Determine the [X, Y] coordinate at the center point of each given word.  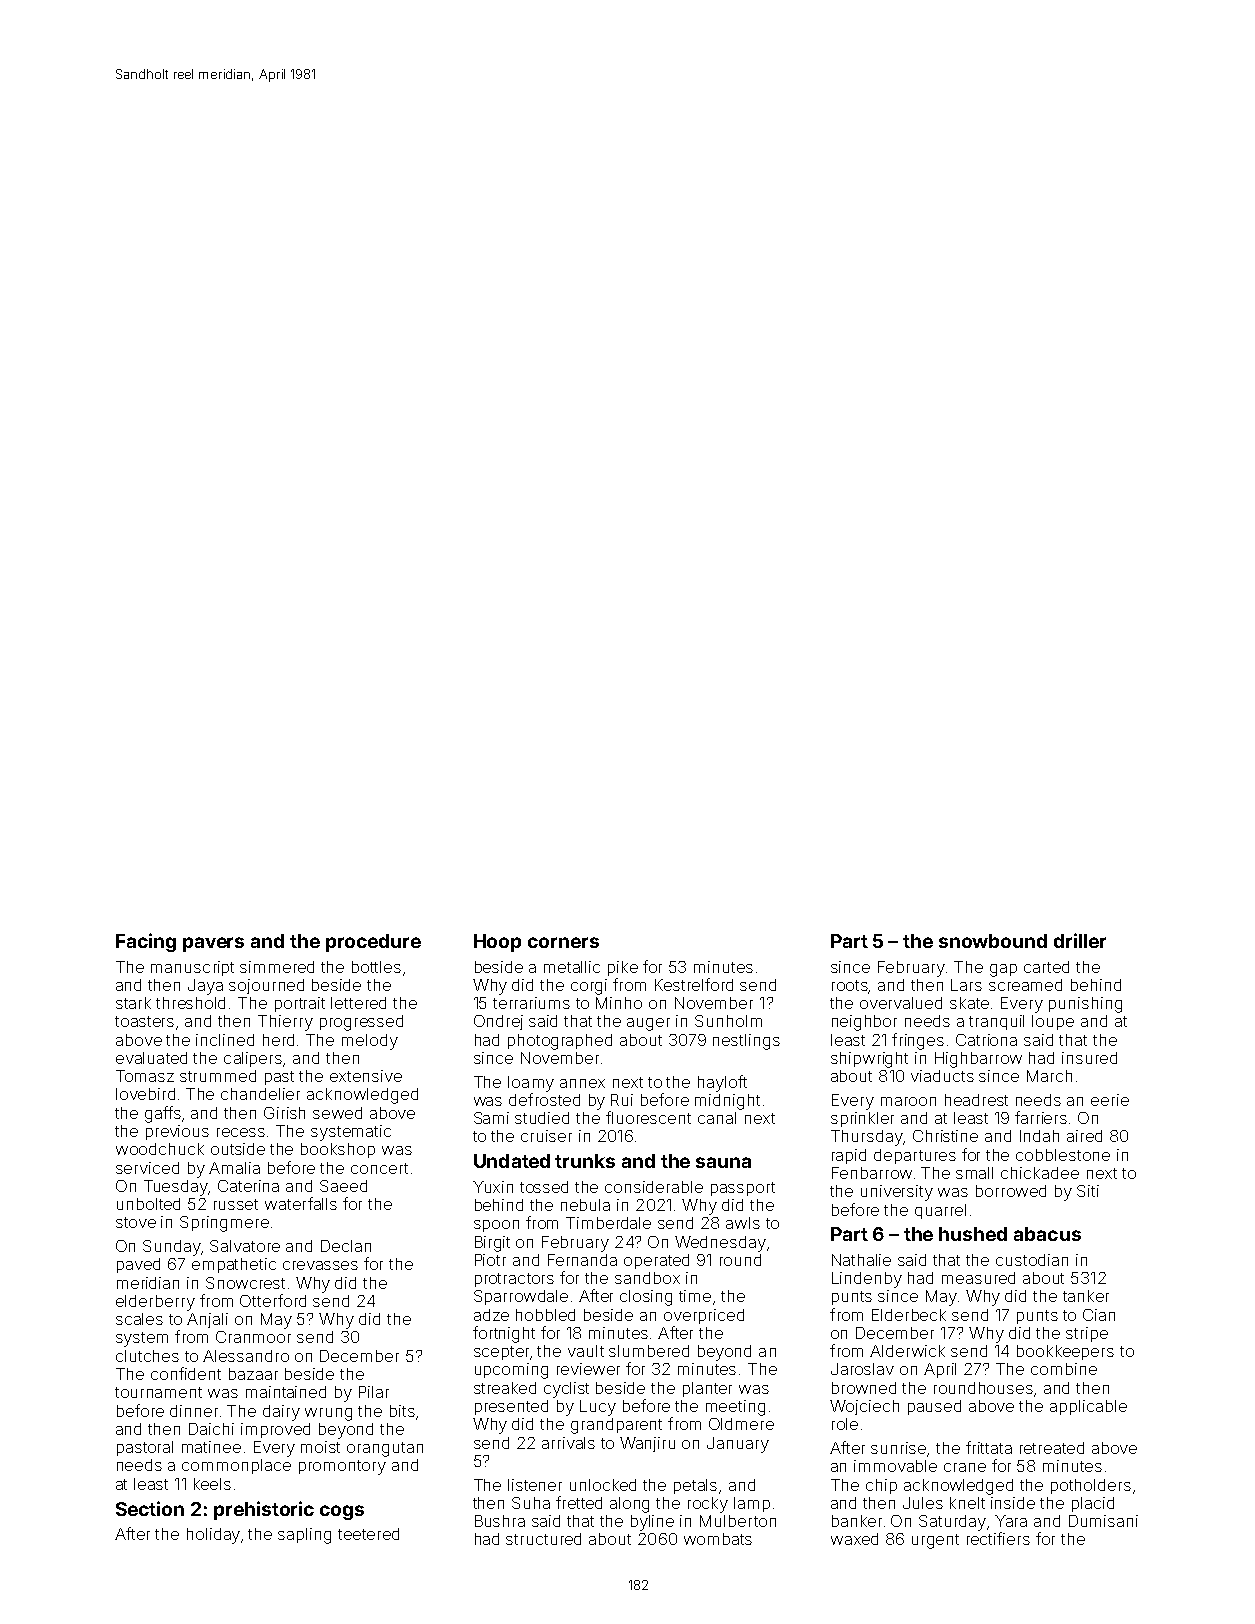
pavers [213, 944]
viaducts [942, 1076]
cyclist [566, 1390]
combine [1064, 1369]
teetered [368, 1534]
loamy [531, 1084]
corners [563, 942]
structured [543, 1539]
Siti [1088, 1191]
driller [1080, 940]
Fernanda [582, 1260]
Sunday [172, 1248]
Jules [923, 1503]
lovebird [145, 1094]
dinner [194, 1411]
